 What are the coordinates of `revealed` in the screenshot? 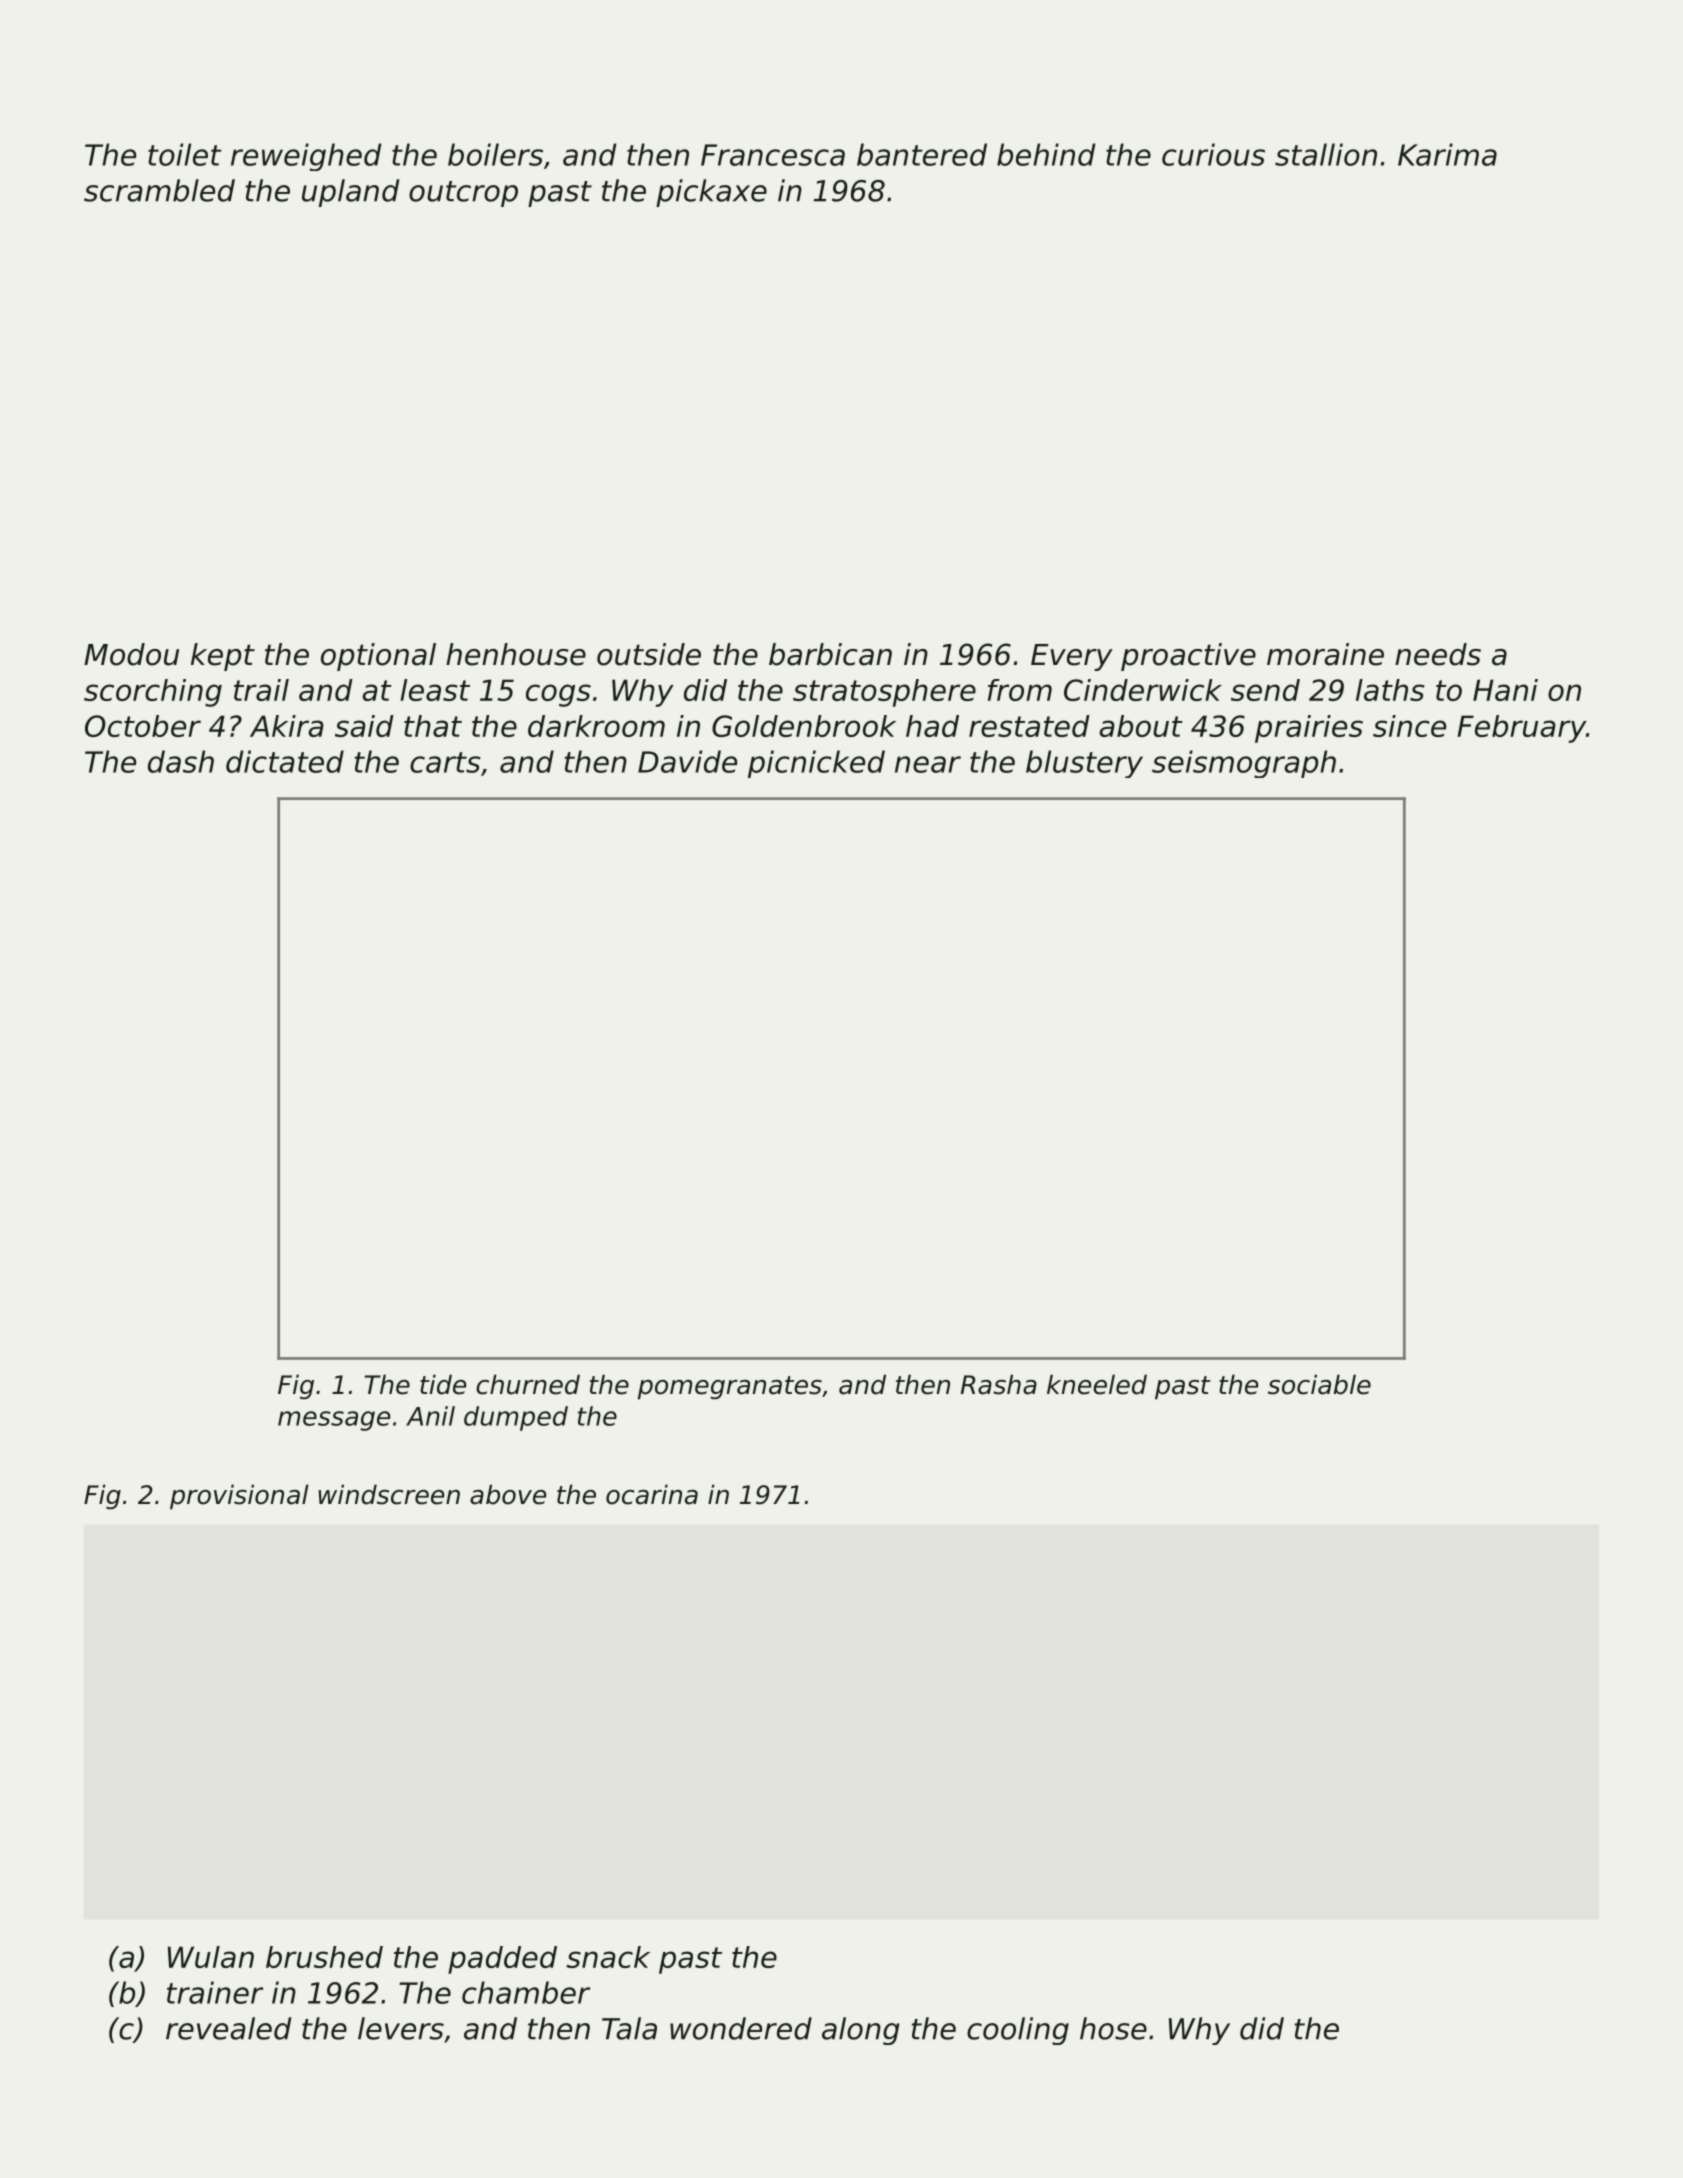 It's located at (229, 2028).
